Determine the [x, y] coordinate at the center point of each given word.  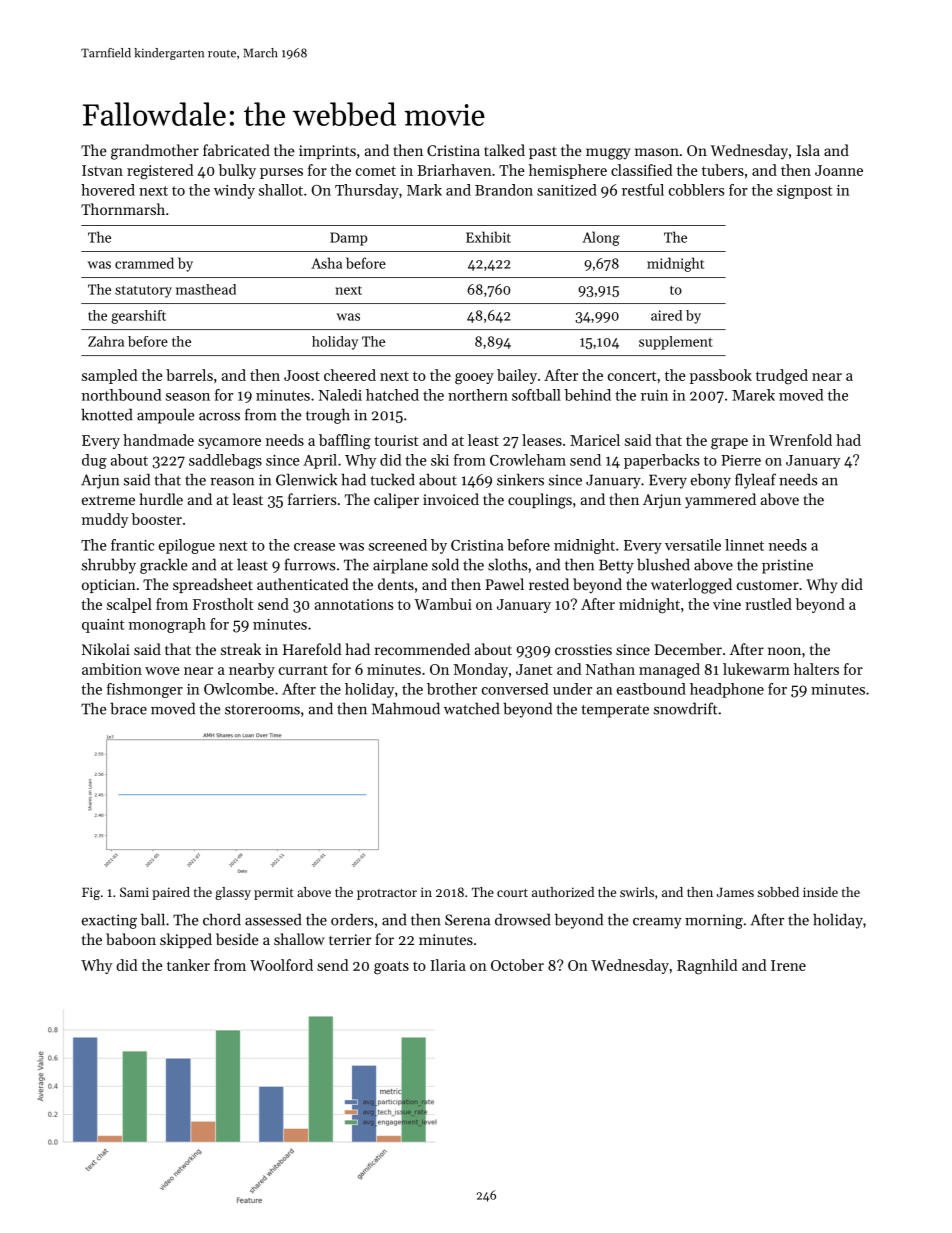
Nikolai [106, 649]
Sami [134, 892]
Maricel [595, 440]
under [572, 689]
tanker [188, 965]
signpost [805, 192]
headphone [727, 690]
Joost [302, 375]
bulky [237, 171]
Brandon [504, 190]
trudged [782, 377]
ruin [654, 395]
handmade [158, 440]
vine [727, 604]
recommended [422, 649]
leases [542, 440]
